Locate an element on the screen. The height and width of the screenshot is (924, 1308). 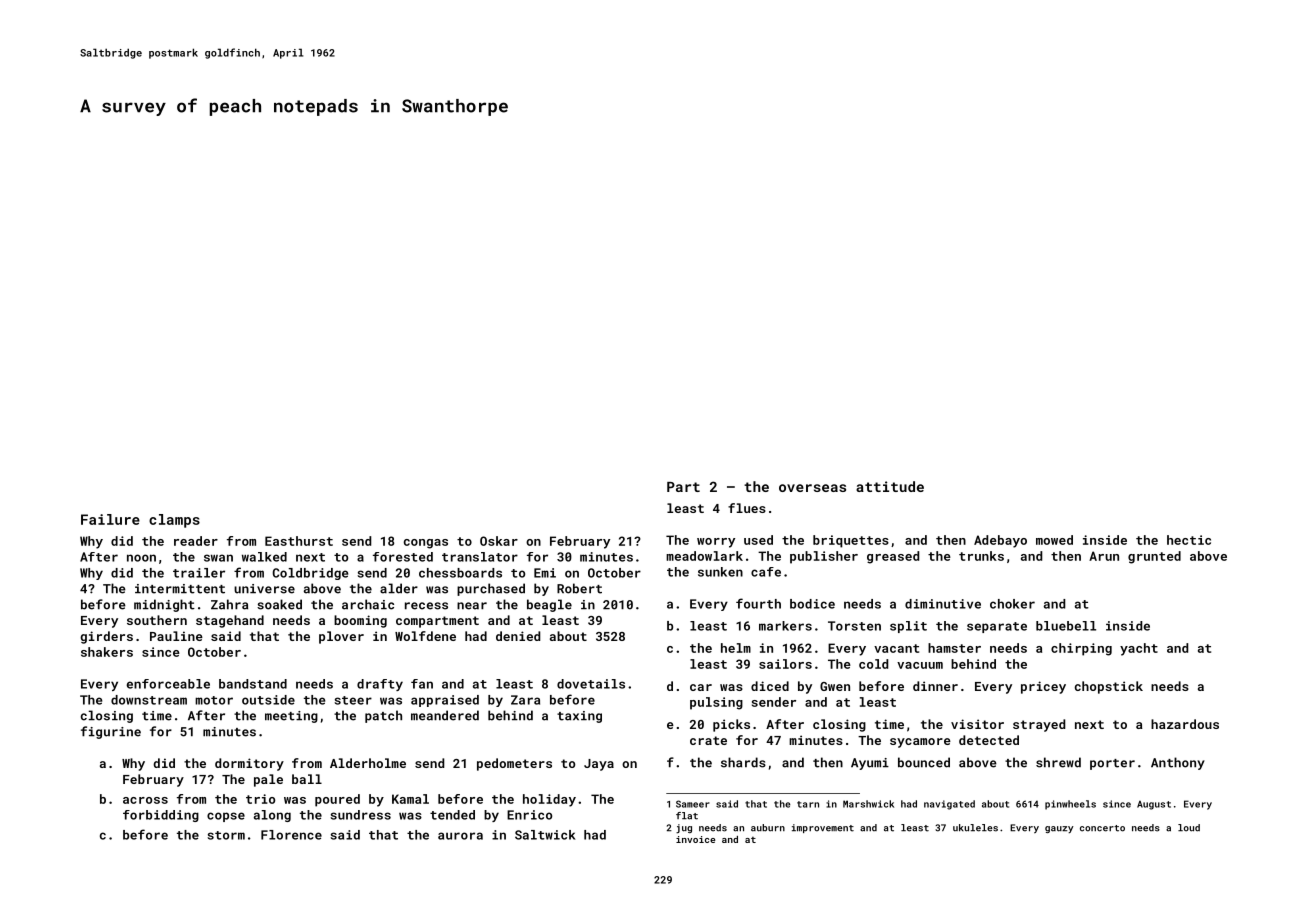
sundress is located at coordinates (360, 815).
